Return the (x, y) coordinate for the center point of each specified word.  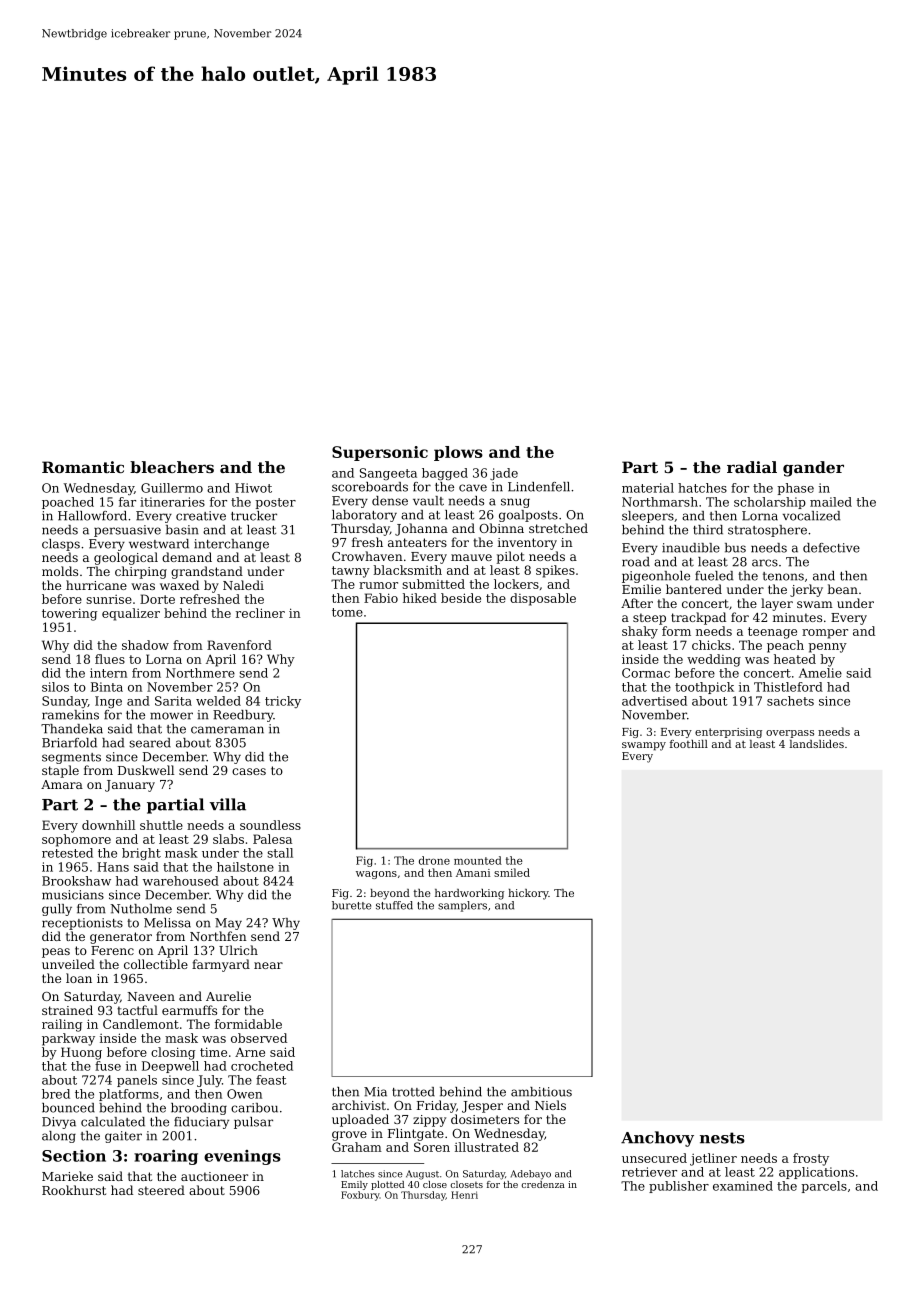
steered (161, 1190)
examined (743, 1186)
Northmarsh (660, 502)
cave (473, 488)
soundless (270, 825)
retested (67, 853)
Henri (464, 1195)
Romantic (83, 467)
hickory (528, 894)
